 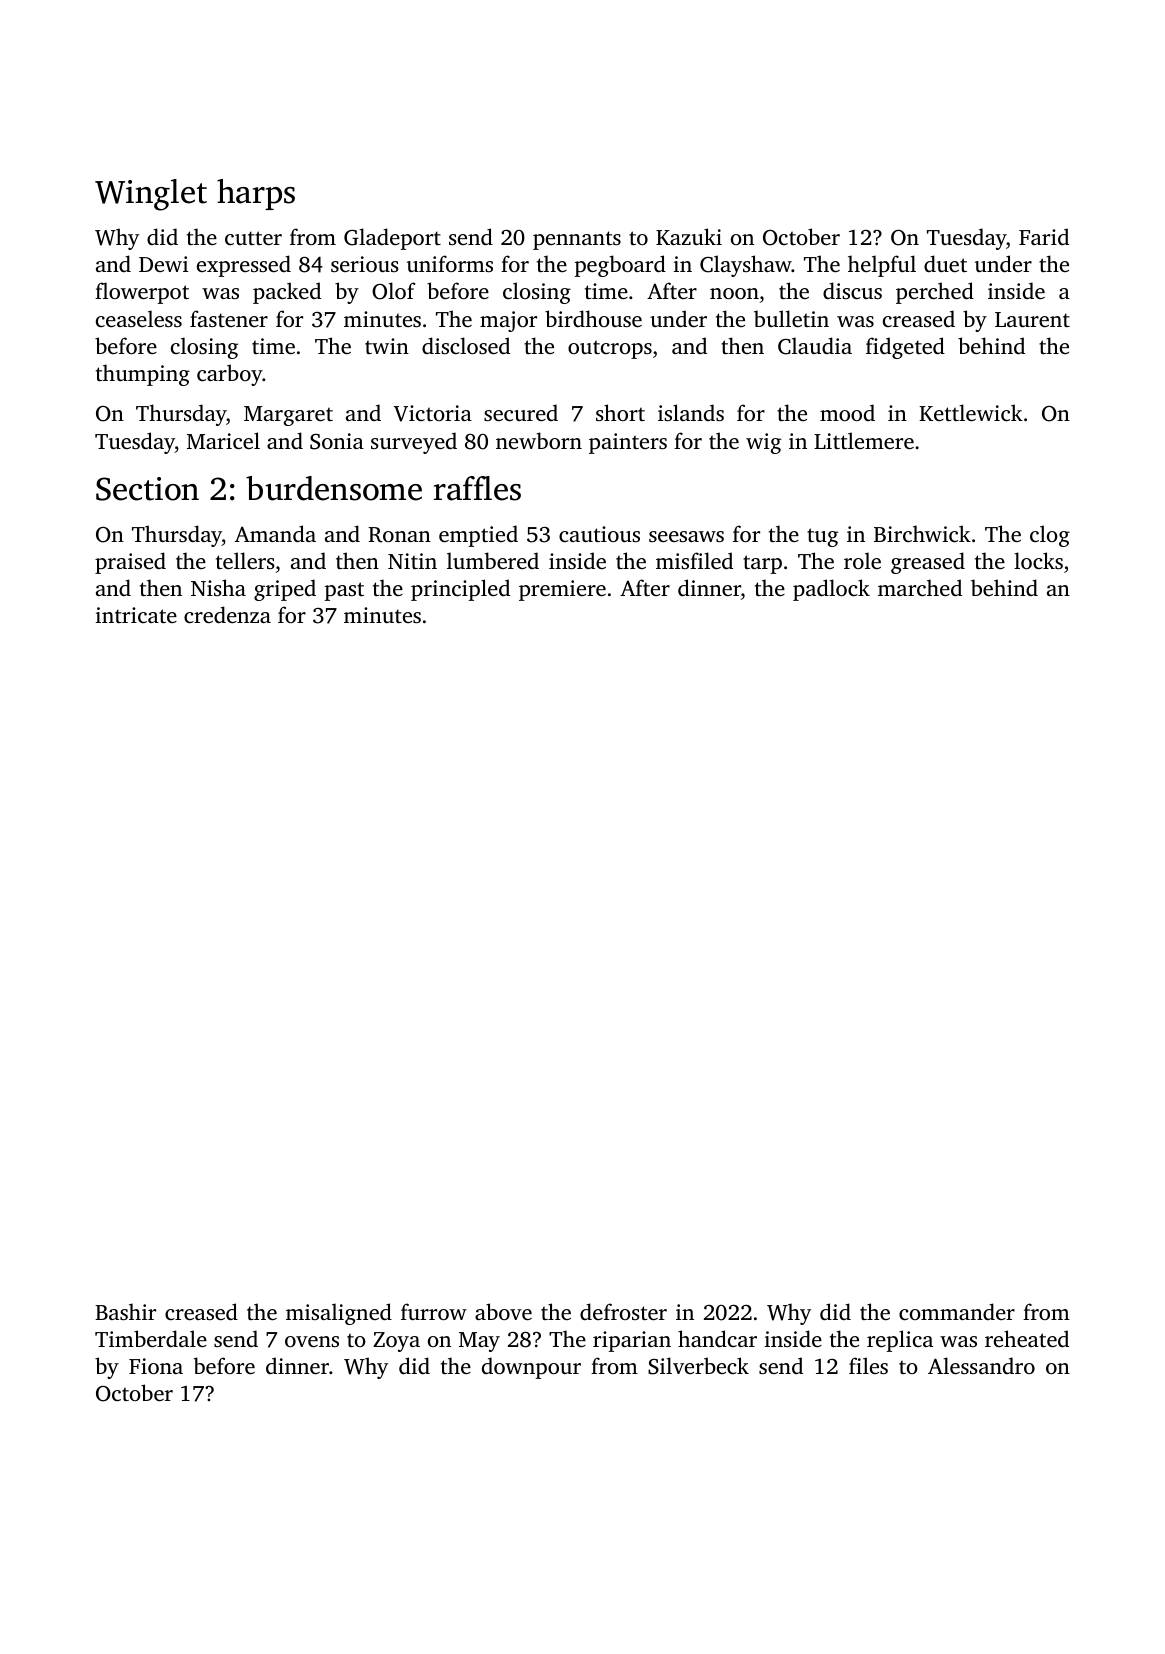 What do you see at coordinates (288, 416) in the document?
I see `Margaret` at bounding box center [288, 416].
